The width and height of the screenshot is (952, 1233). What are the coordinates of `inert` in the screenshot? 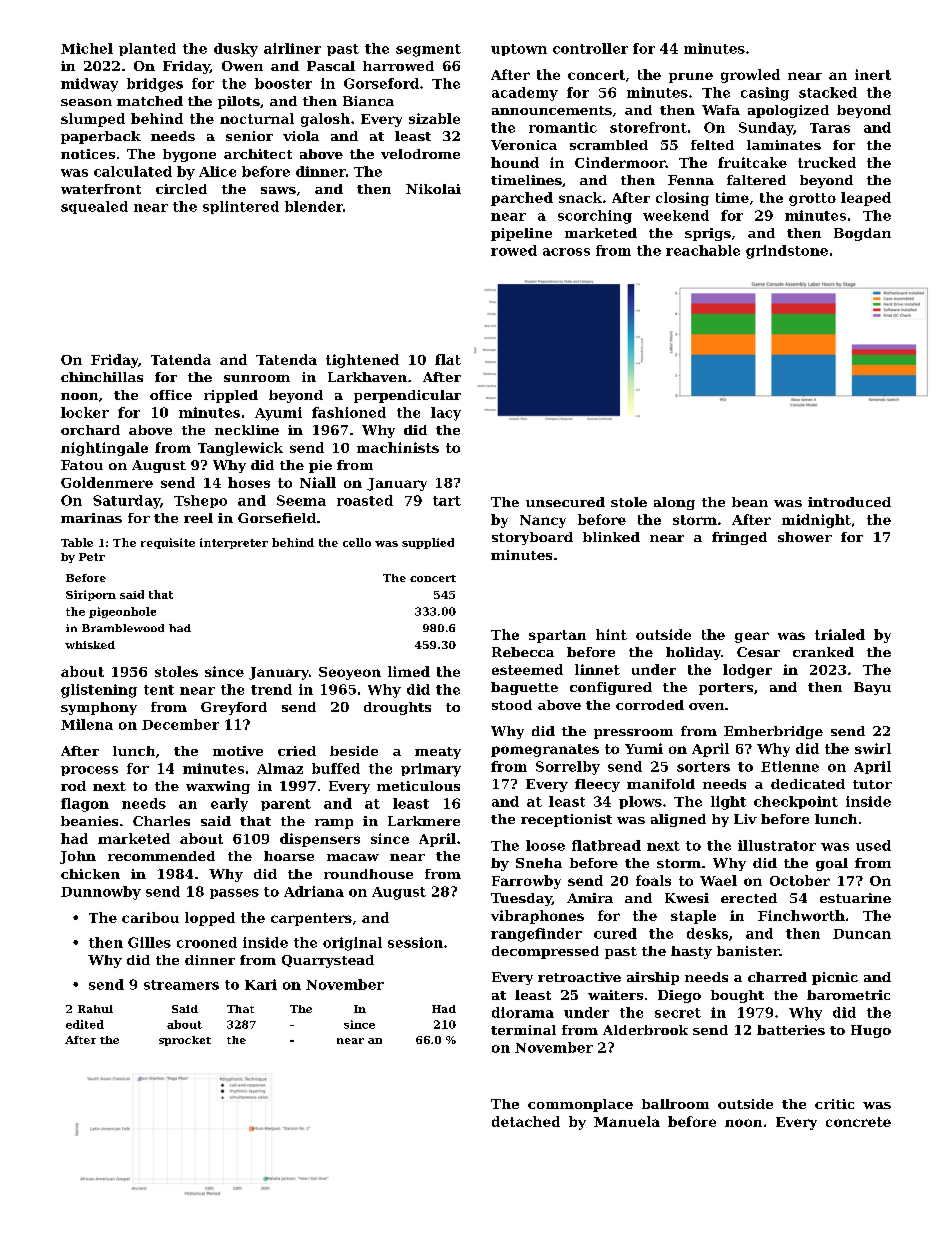 It's located at (873, 74).
